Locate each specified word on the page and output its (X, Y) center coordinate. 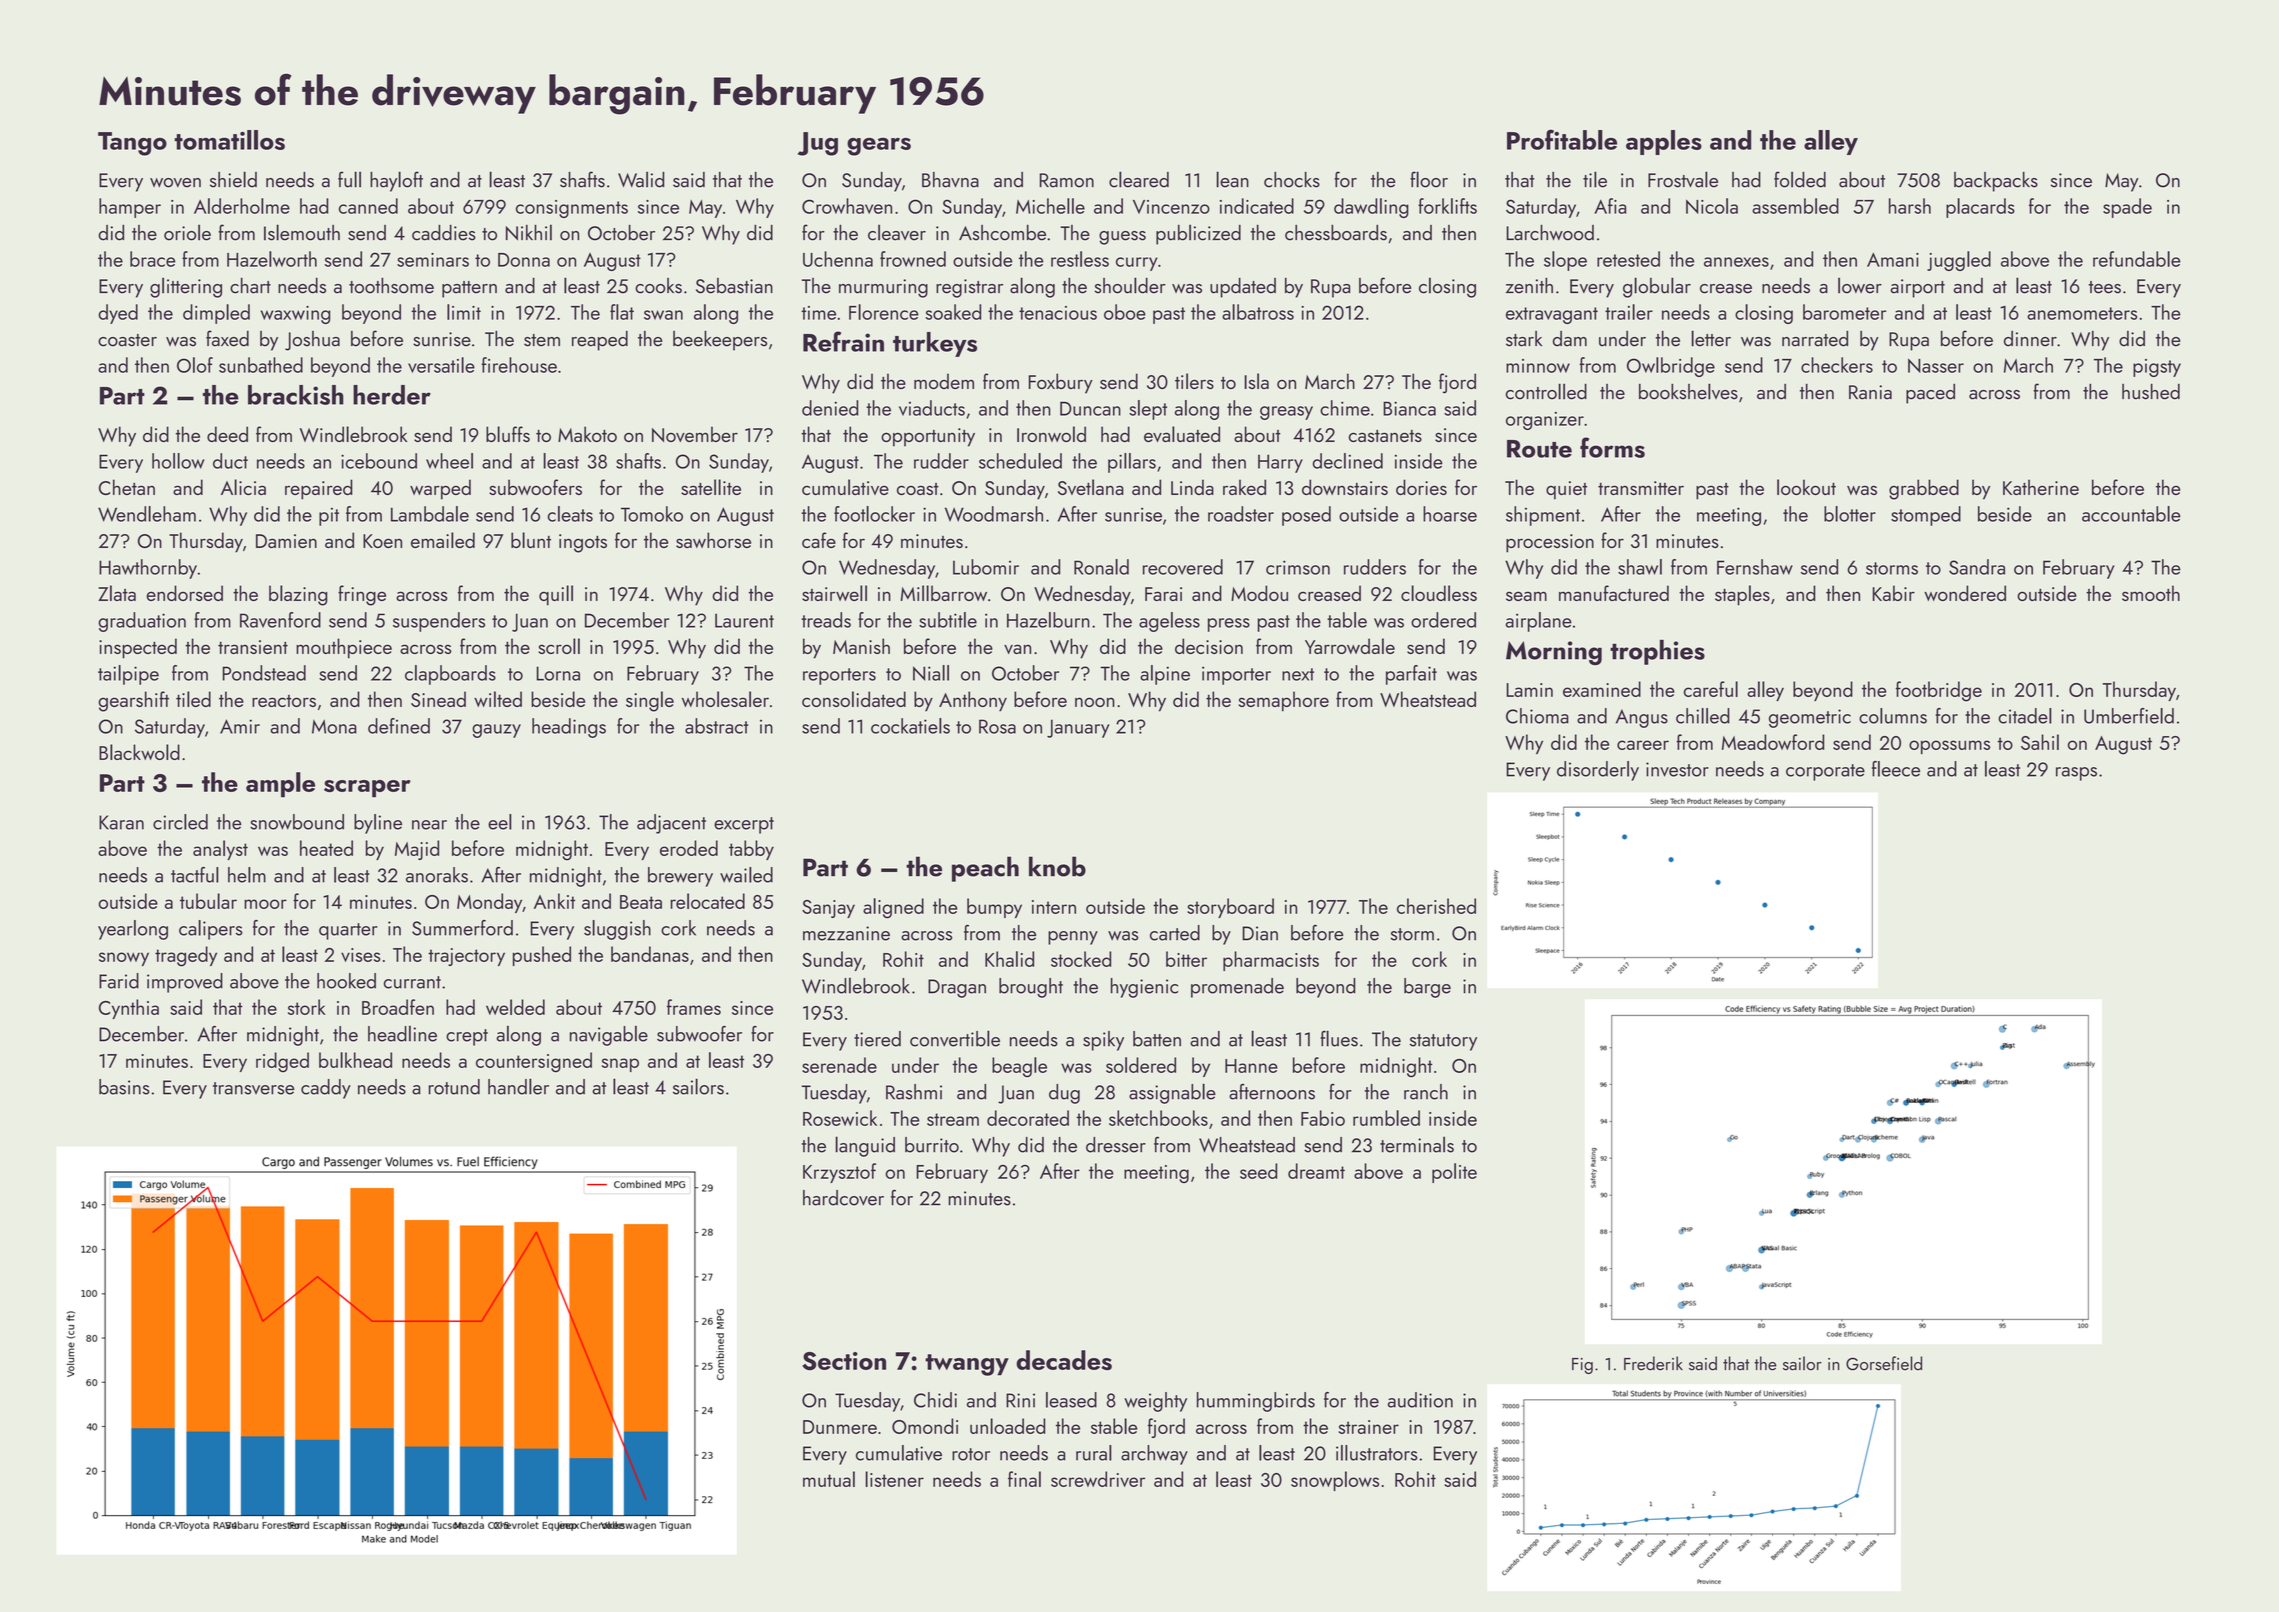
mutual (829, 1479)
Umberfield (2129, 716)
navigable (609, 1035)
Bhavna (950, 180)
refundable (2137, 259)
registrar (969, 288)
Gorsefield (1884, 1363)
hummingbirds (1256, 1402)
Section (844, 1361)
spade (2127, 208)
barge (1427, 988)
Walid (641, 179)
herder (392, 395)
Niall (931, 673)
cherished (1436, 906)
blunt (531, 540)
